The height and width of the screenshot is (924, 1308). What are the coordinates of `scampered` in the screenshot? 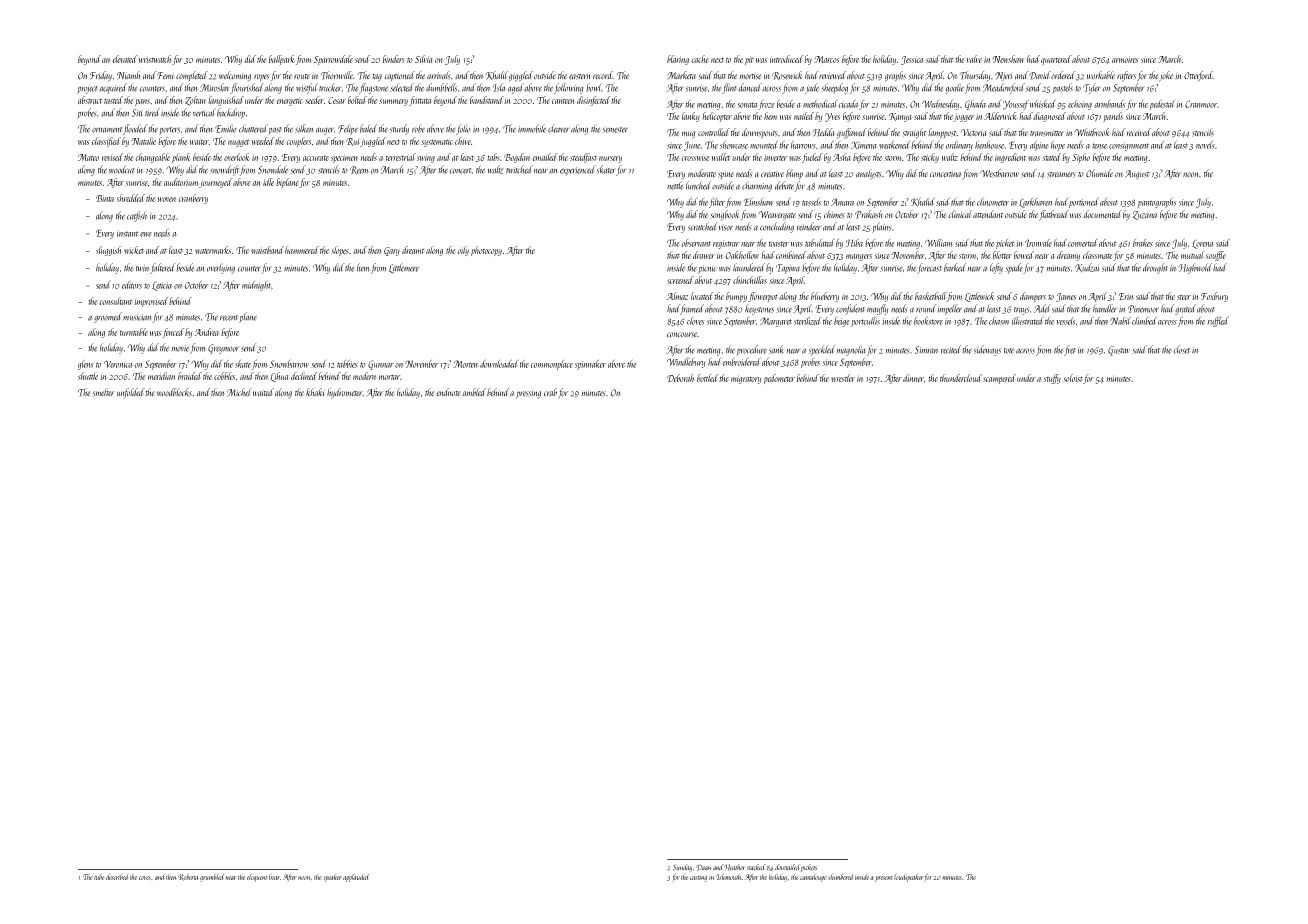 It's located at (999, 379).
